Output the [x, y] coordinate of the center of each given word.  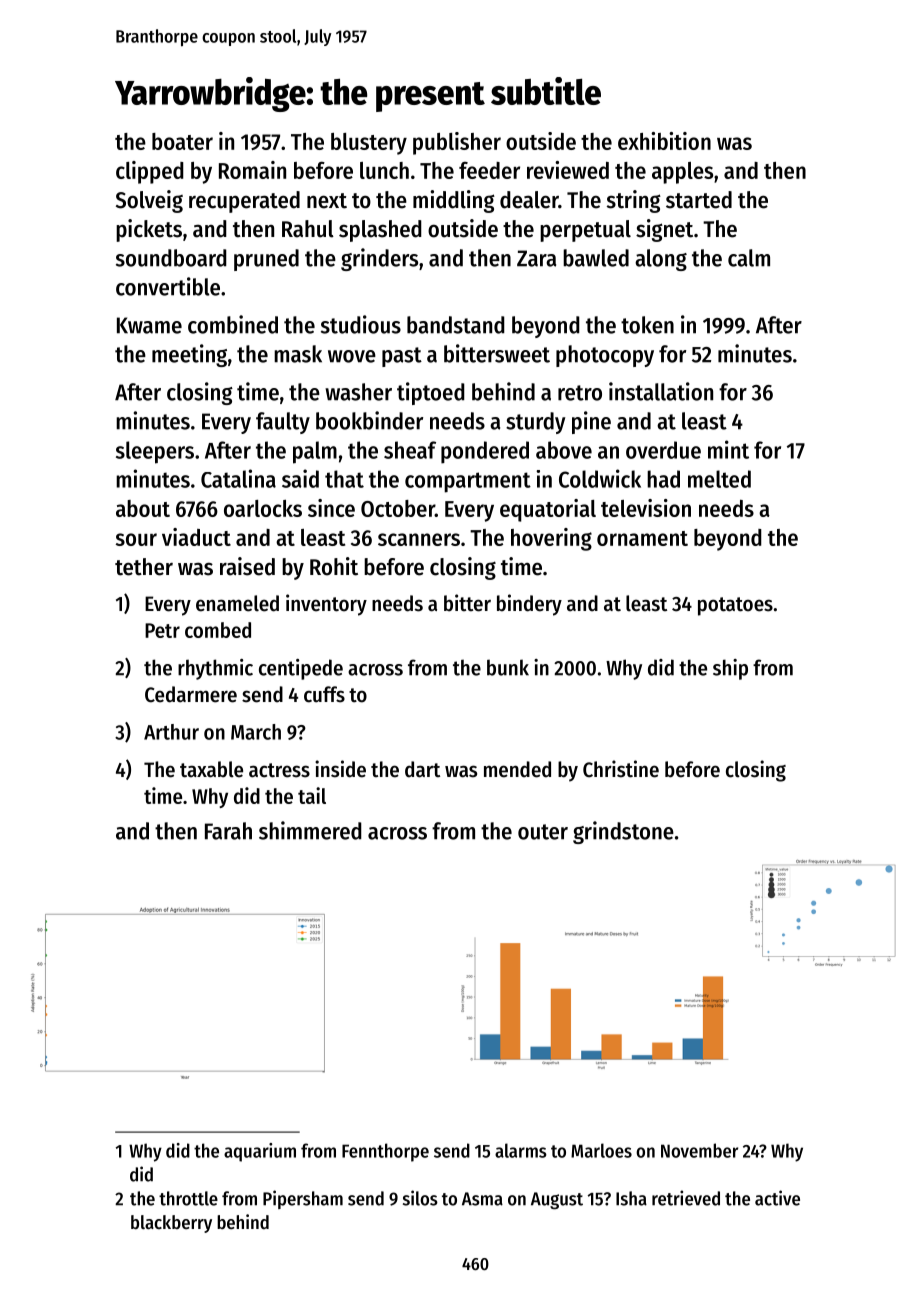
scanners [419, 539]
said [300, 478]
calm [749, 258]
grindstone [623, 832]
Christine [621, 769]
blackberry [171, 1224]
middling [454, 201]
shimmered [310, 830]
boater [182, 141]
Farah [228, 831]
